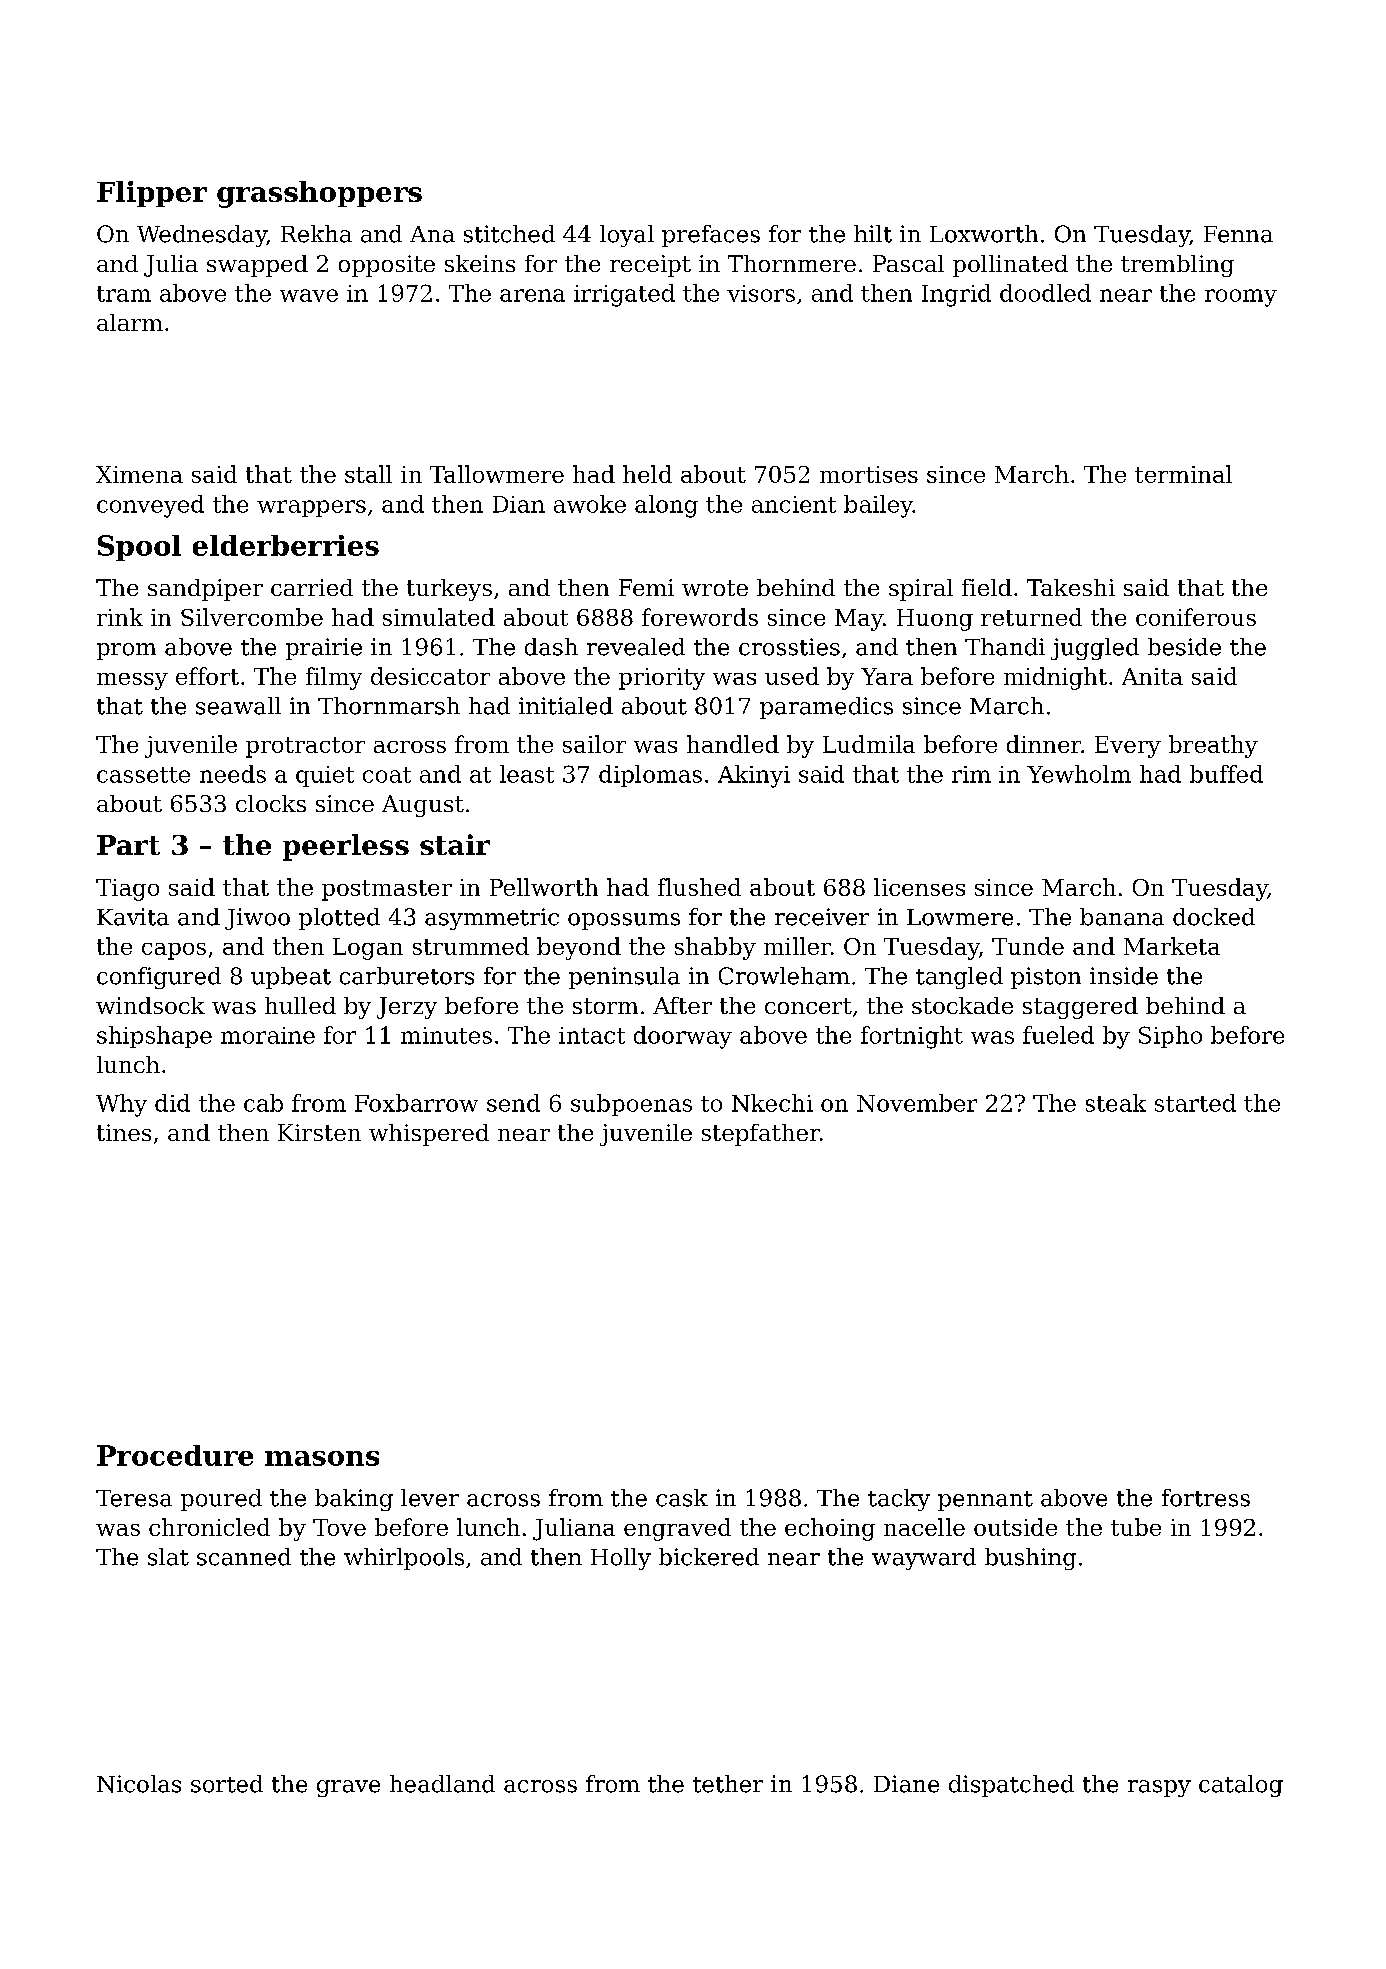 The height and width of the page is (1969, 1386). I want to click on Nicolas, so click(139, 1784).
